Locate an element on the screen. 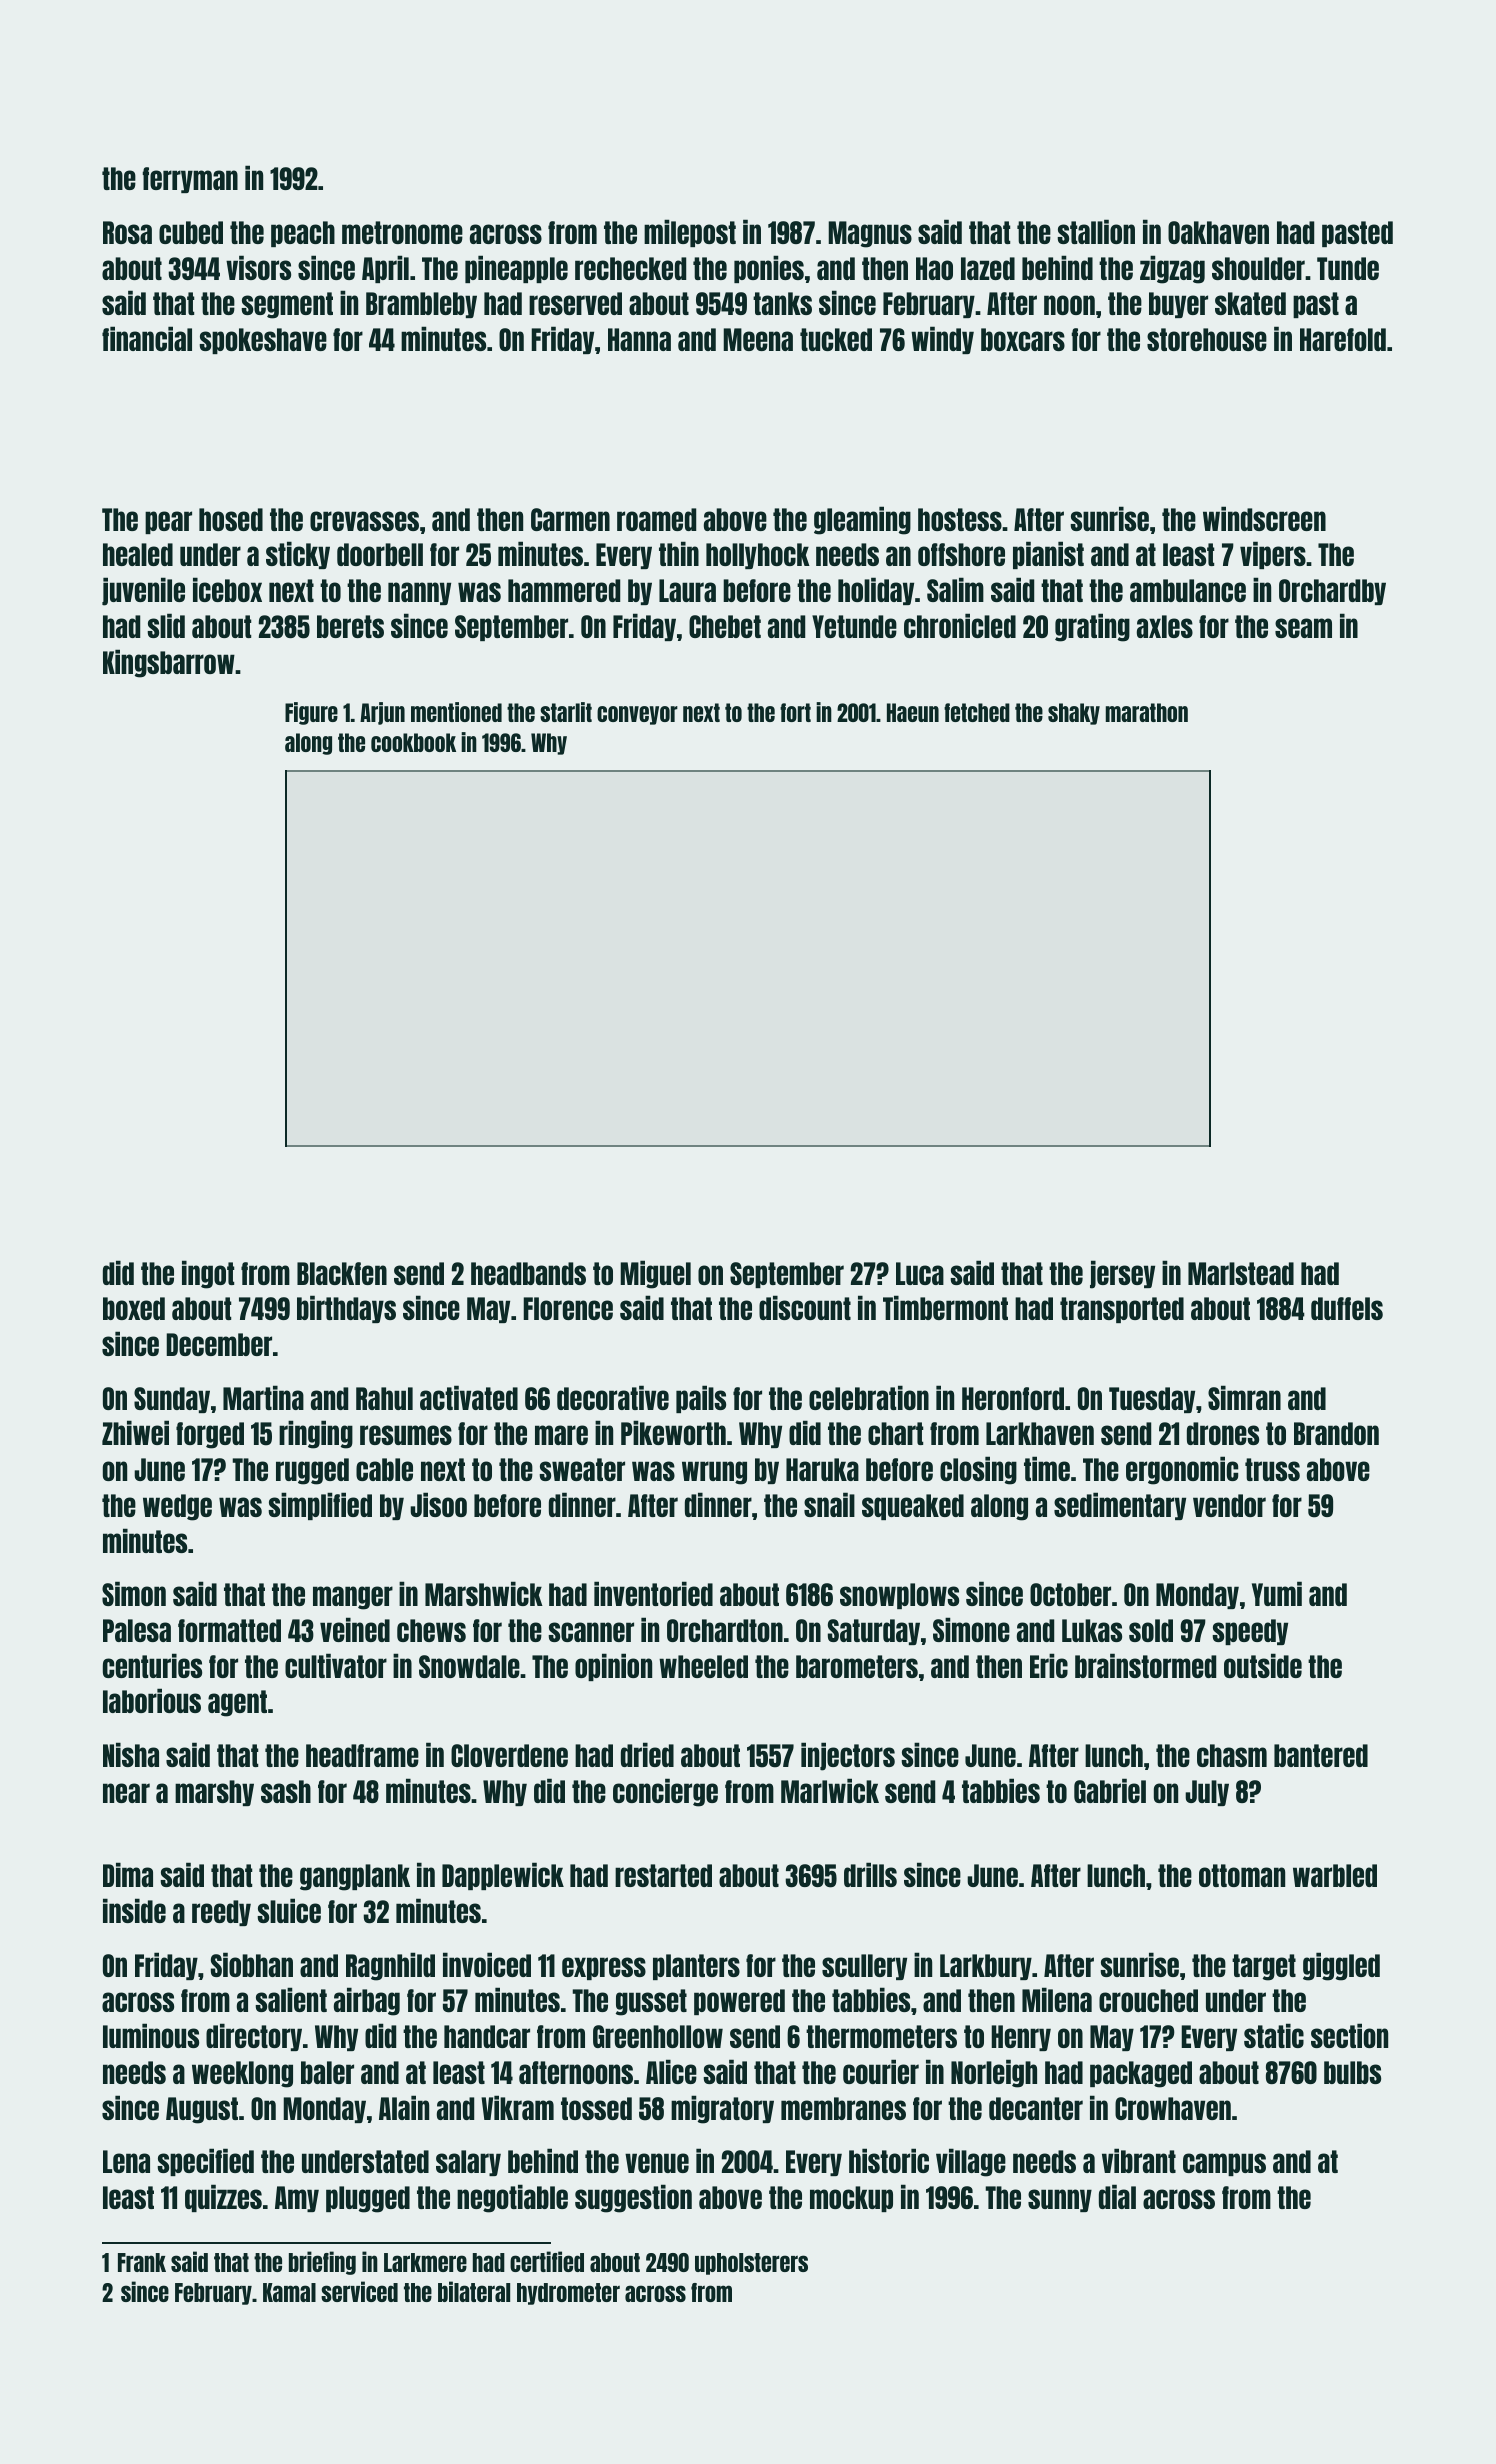 Image resolution: width=1496 pixels, height=2464 pixels. metronome is located at coordinates (402, 232).
